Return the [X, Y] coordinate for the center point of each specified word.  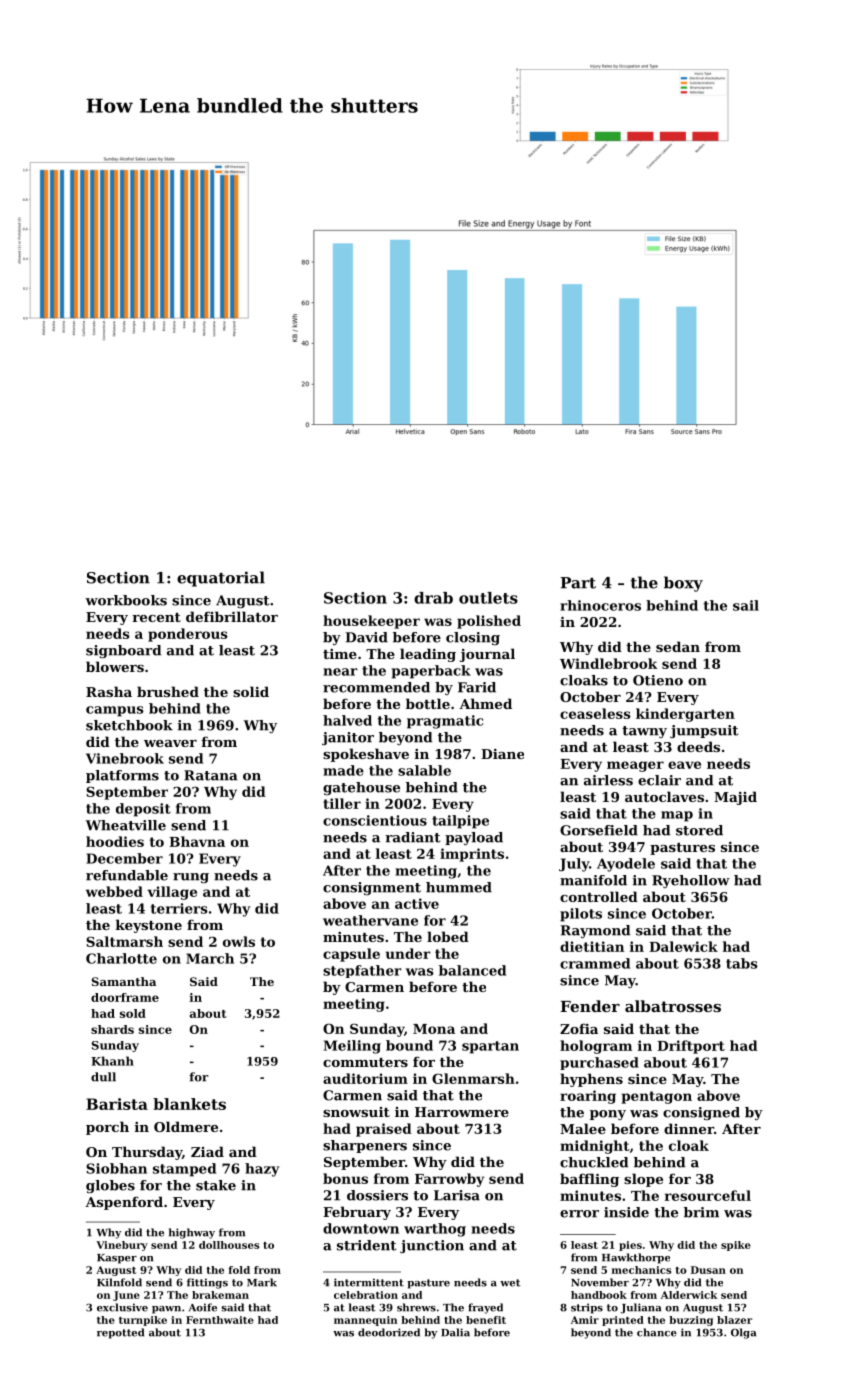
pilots [581, 915]
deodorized [389, 1332]
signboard [123, 651]
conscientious [375, 820]
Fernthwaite [220, 1320]
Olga [743, 1333]
